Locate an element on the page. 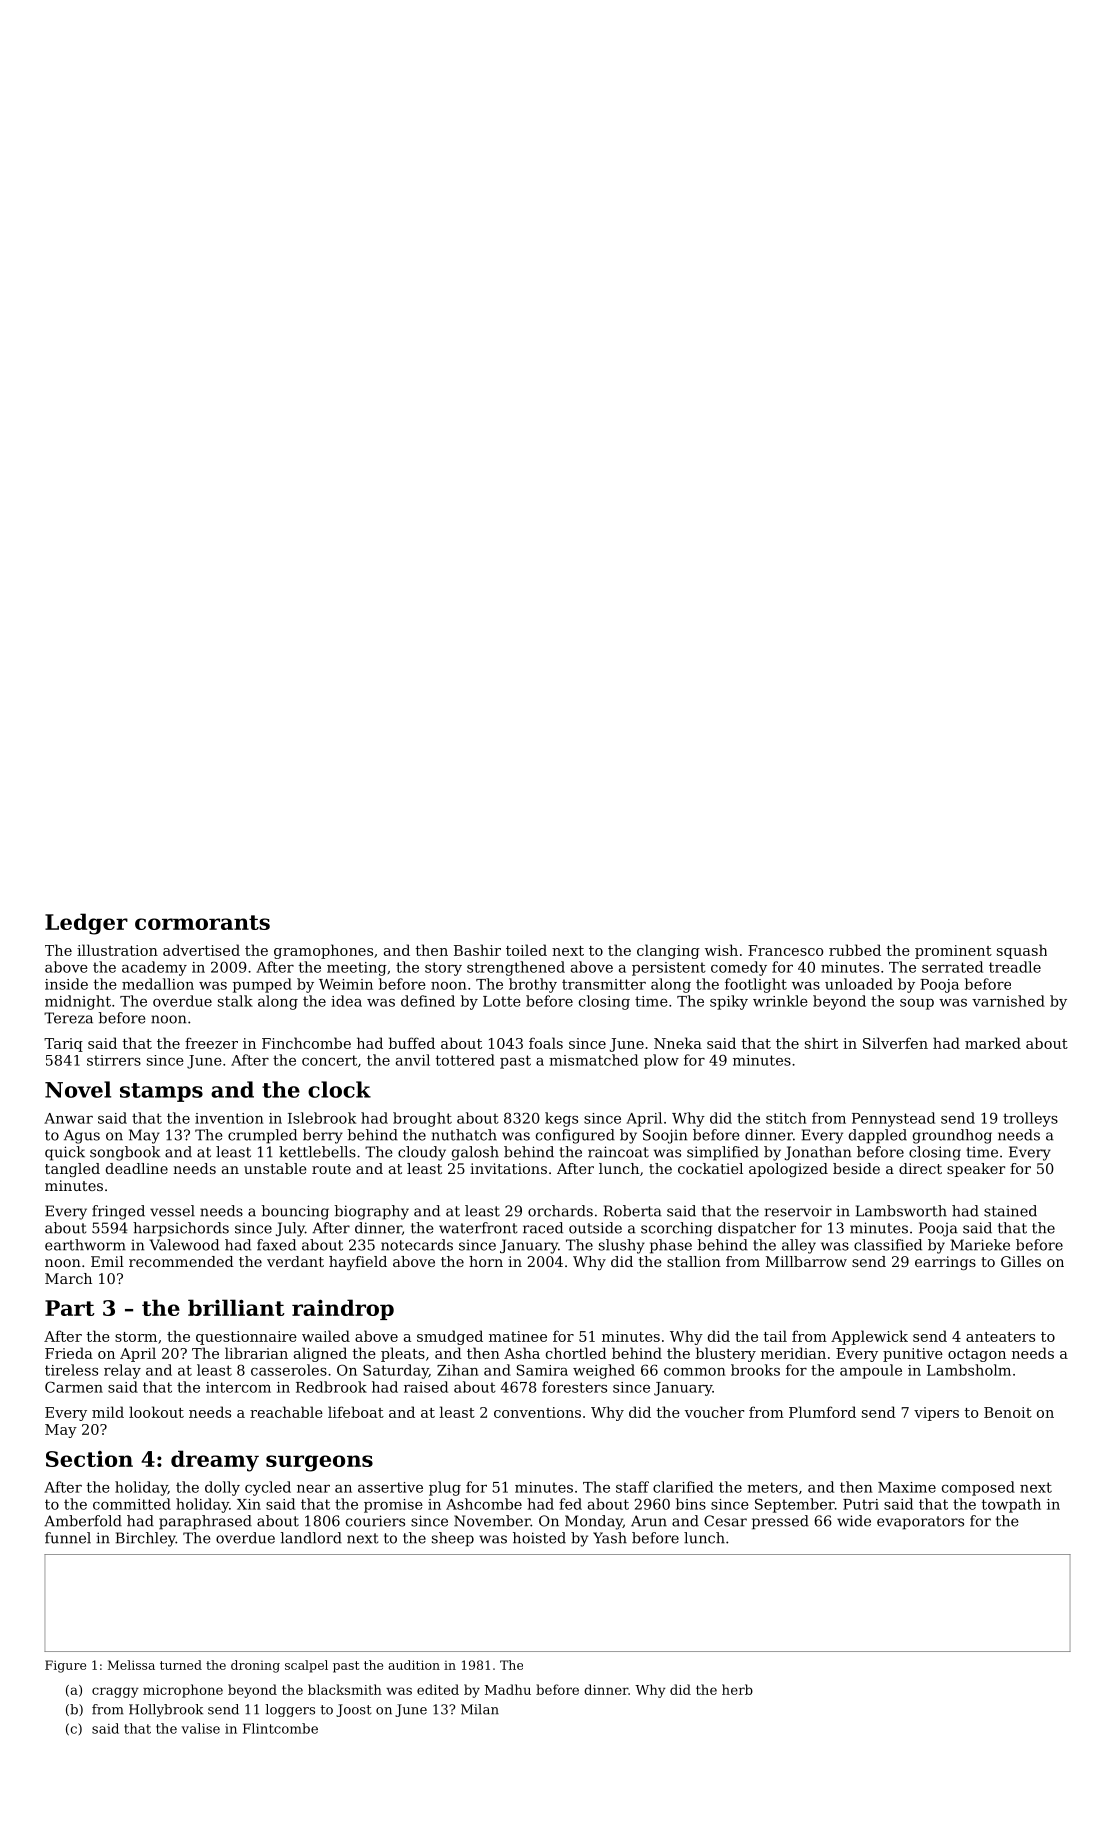  herb is located at coordinates (737, 1689).
